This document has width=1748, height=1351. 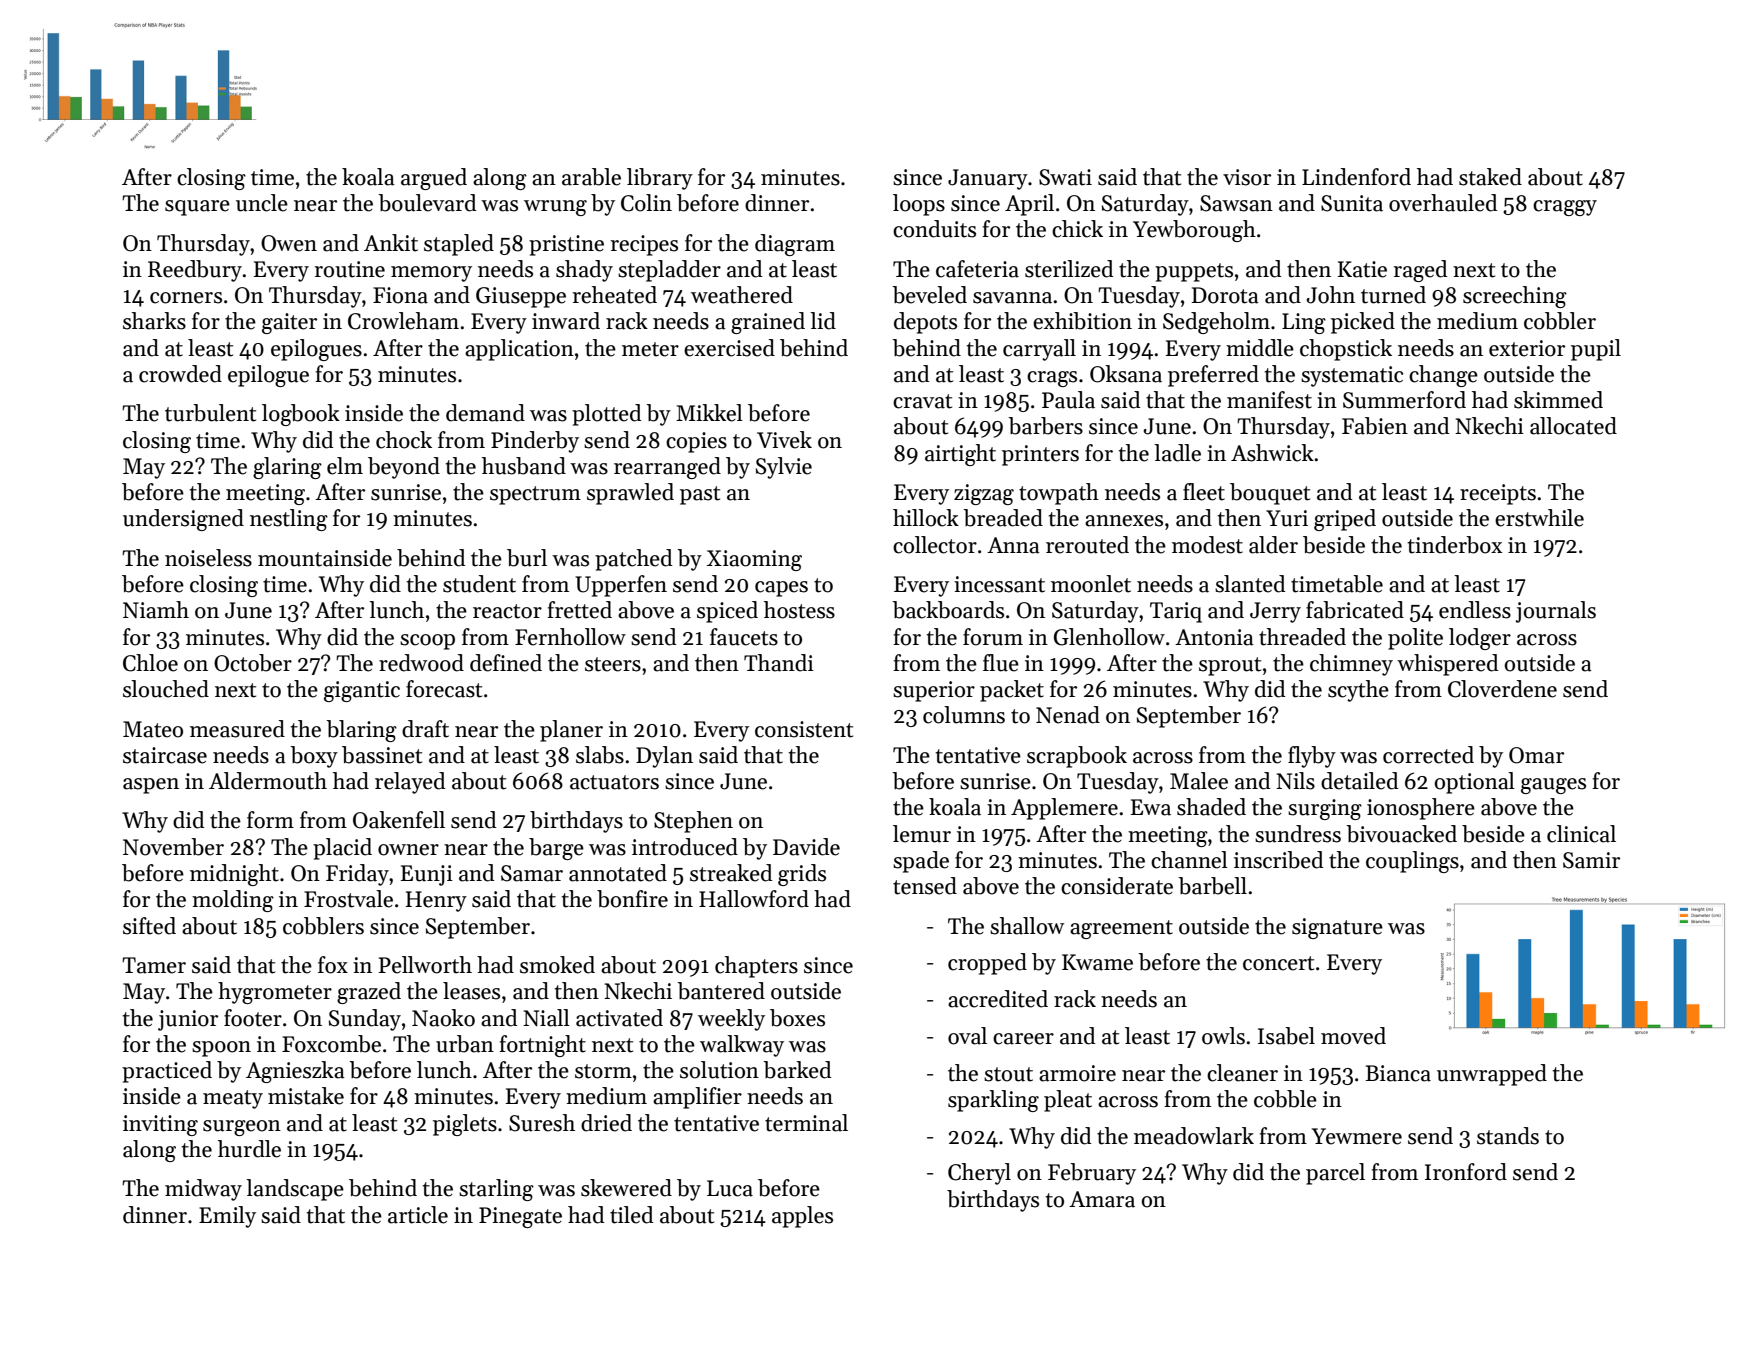 I want to click on Emily, so click(x=227, y=1217).
